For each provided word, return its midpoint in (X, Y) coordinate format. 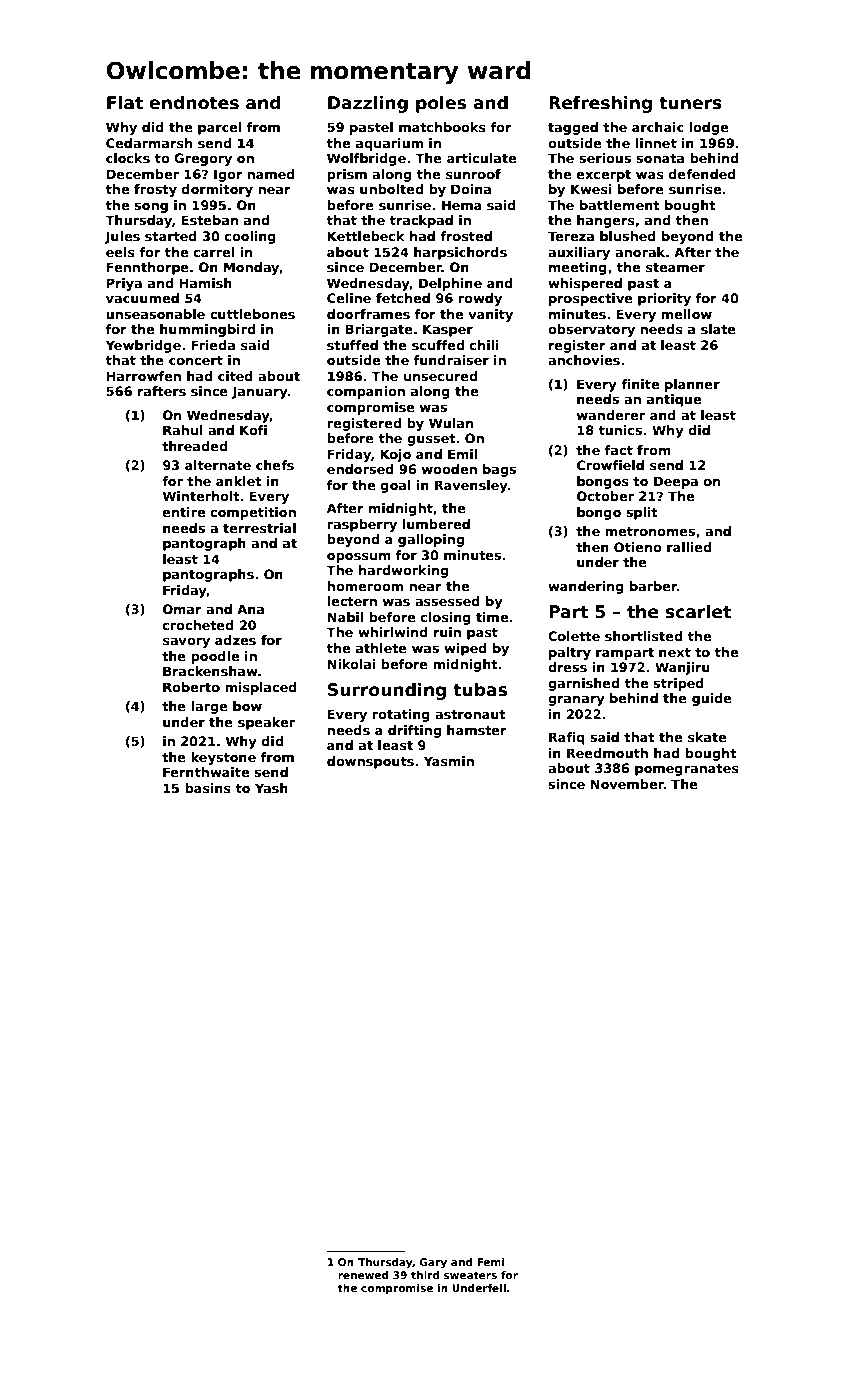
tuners (690, 103)
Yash (271, 788)
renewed (363, 1275)
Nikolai (351, 664)
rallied (689, 547)
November (627, 784)
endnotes (194, 103)
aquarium (389, 144)
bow (247, 706)
